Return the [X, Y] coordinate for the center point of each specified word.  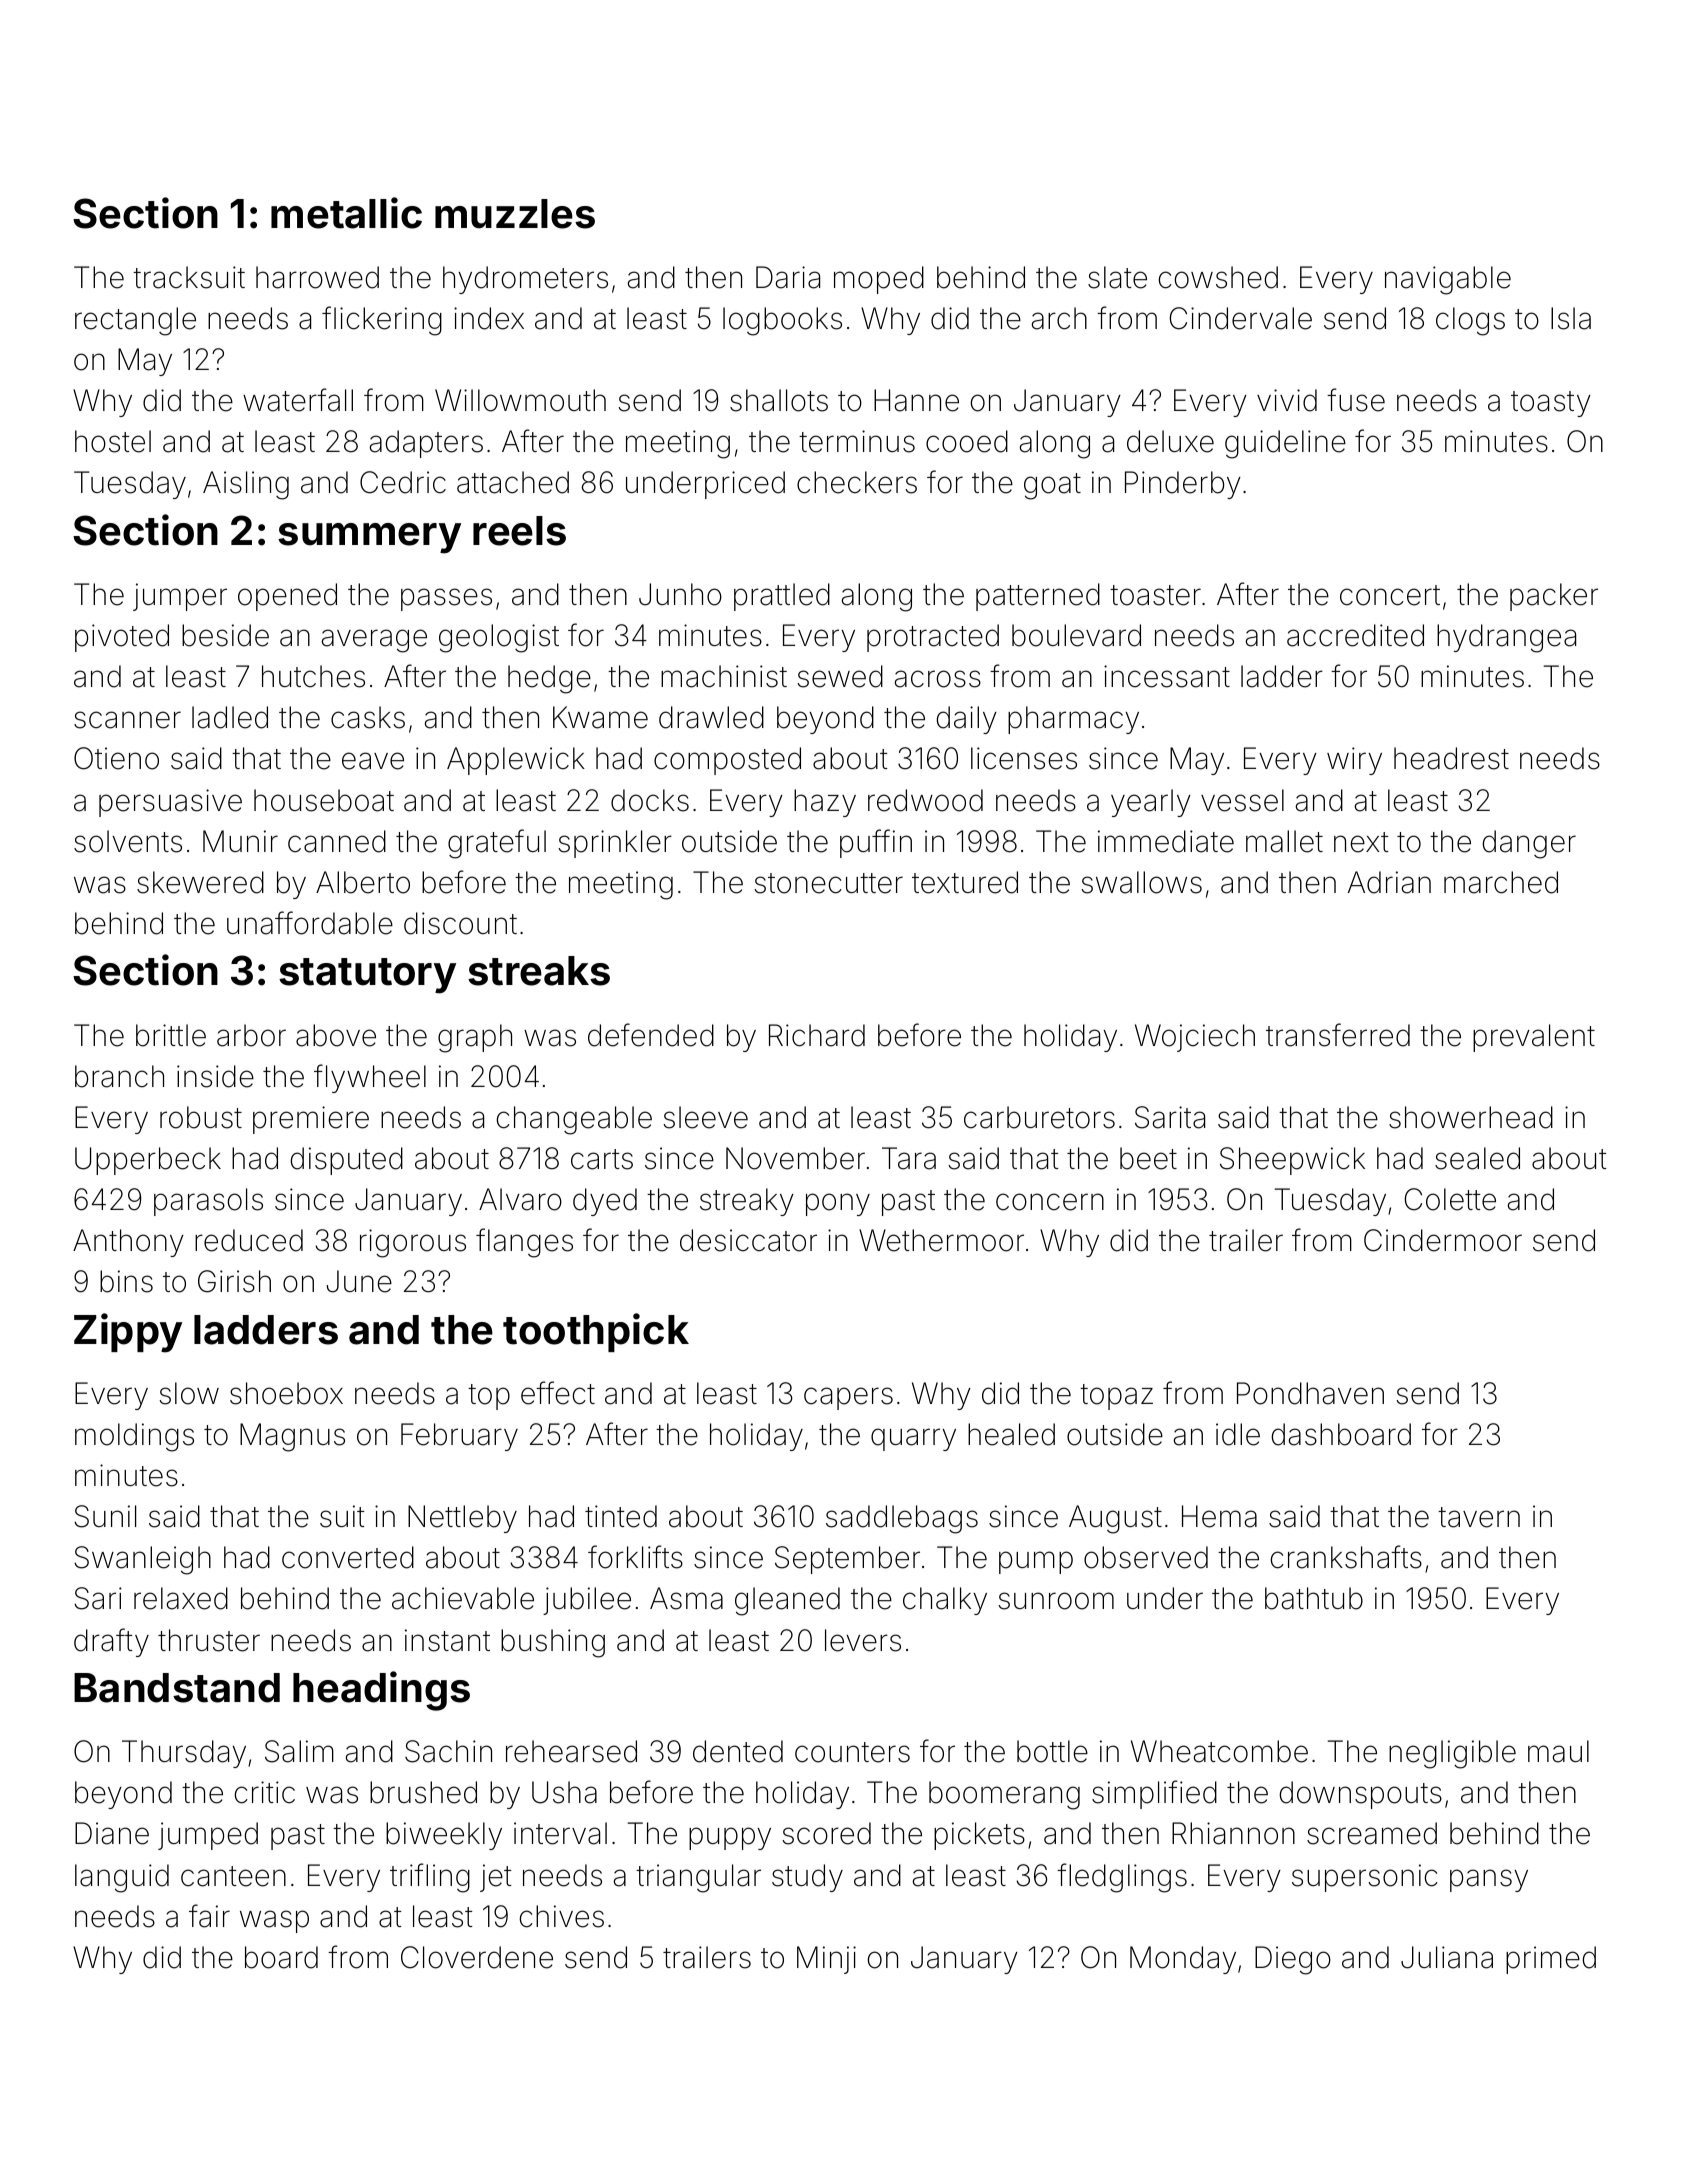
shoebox [286, 1393]
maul [1558, 1751]
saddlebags [902, 1519]
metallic [346, 213]
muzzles [515, 214]
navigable [1448, 280]
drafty [111, 1642]
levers [863, 1640]
